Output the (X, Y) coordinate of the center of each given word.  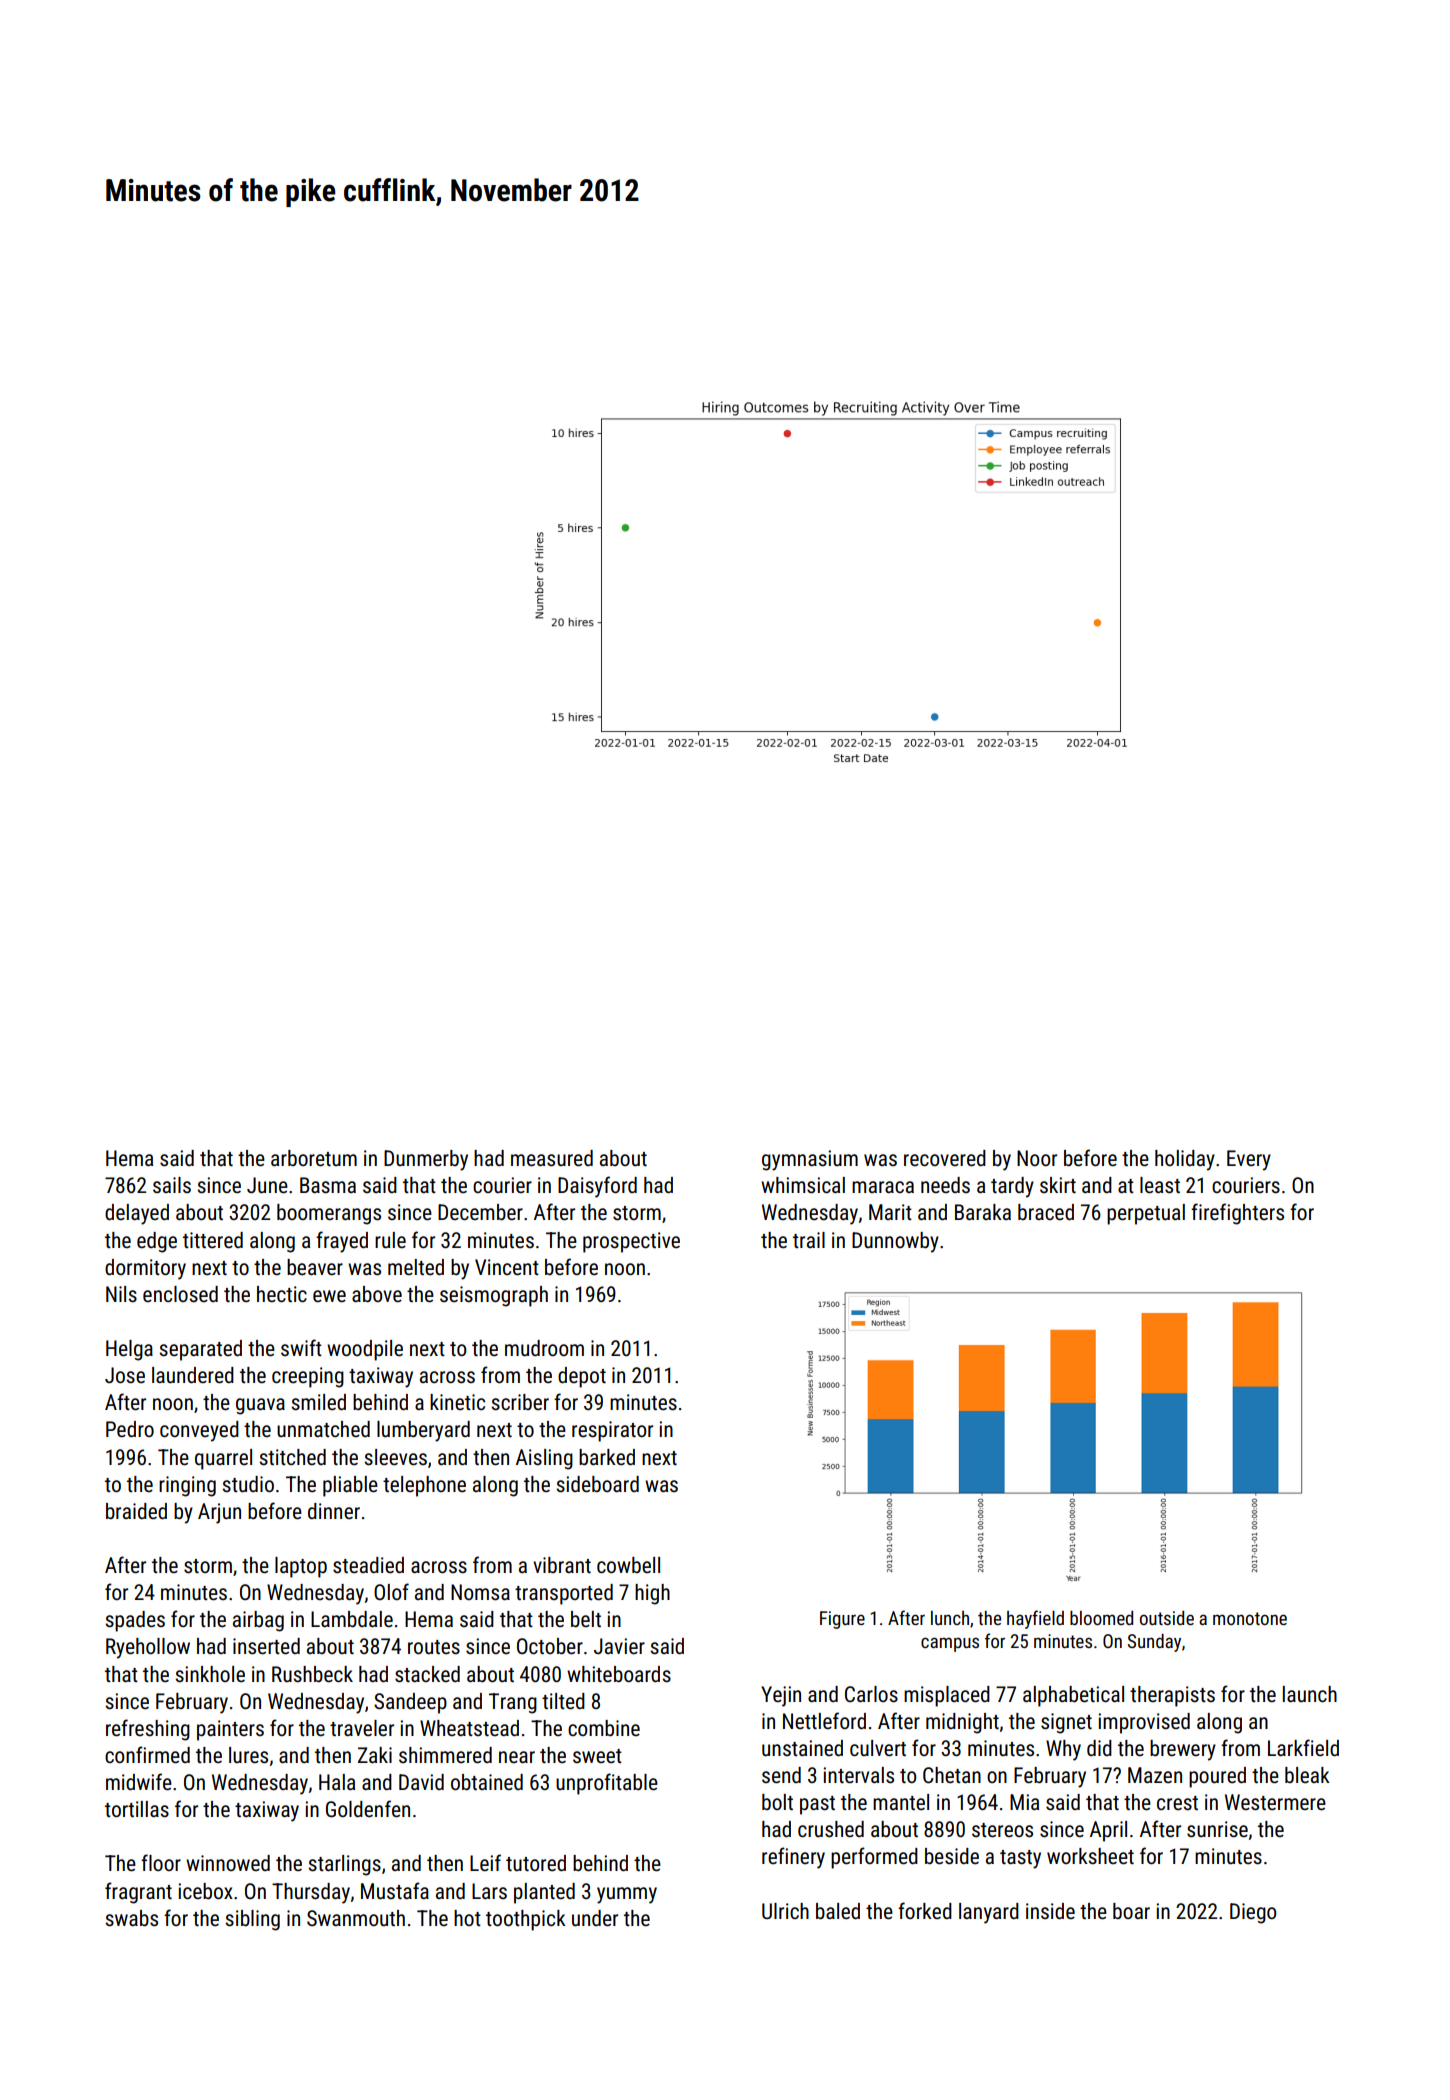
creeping (308, 1377)
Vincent (507, 1267)
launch (1310, 1694)
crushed (831, 1829)
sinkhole (210, 1674)
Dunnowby (895, 1242)
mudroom (544, 1348)
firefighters (1237, 1214)
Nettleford (824, 1720)
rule (390, 1240)
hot (467, 1918)
